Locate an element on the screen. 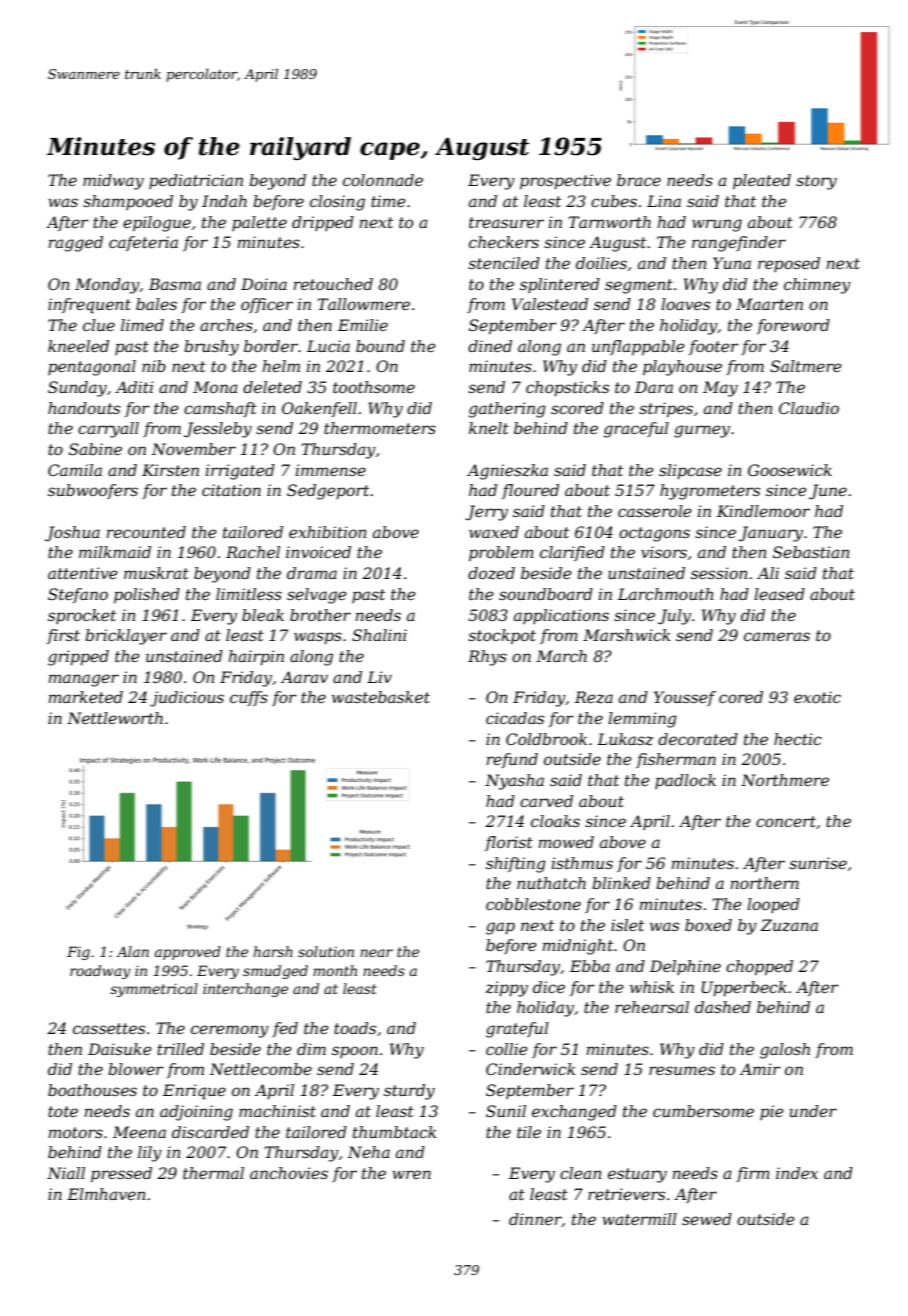 The width and height of the screenshot is (908, 1316). marketed is located at coordinates (86, 697).
